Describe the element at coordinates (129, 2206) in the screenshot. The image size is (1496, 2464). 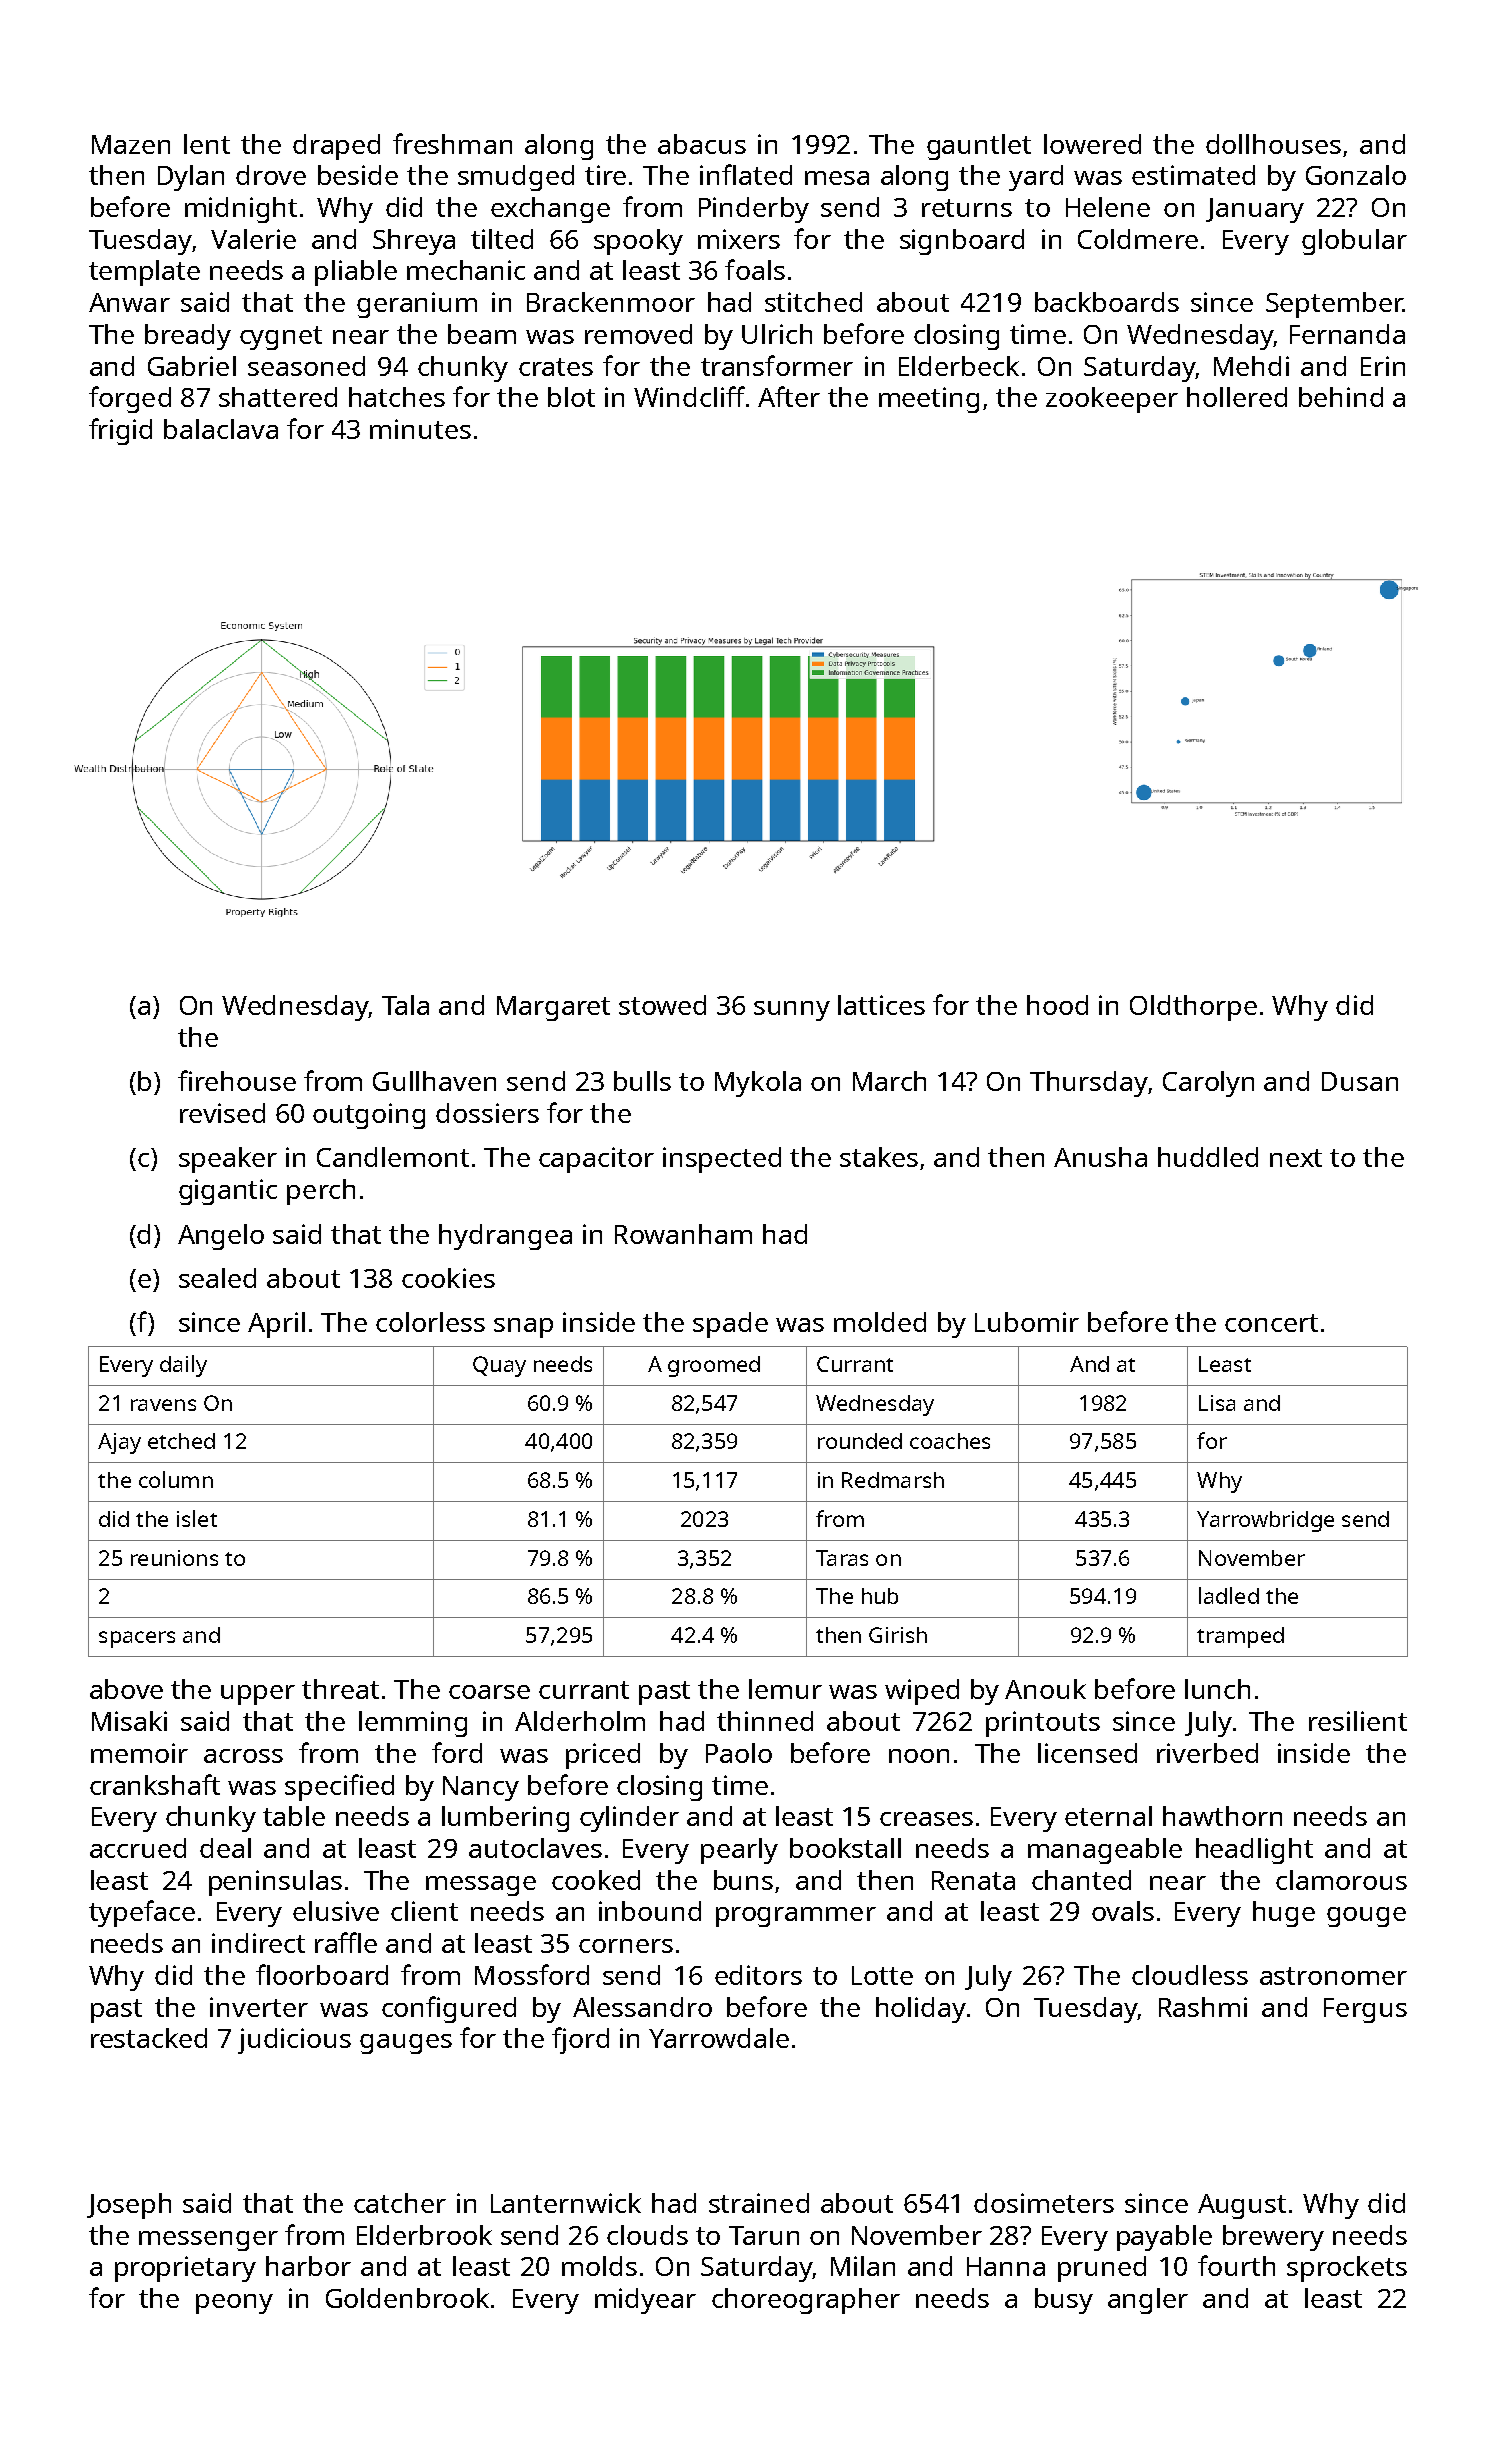
I see `Joseph` at that location.
